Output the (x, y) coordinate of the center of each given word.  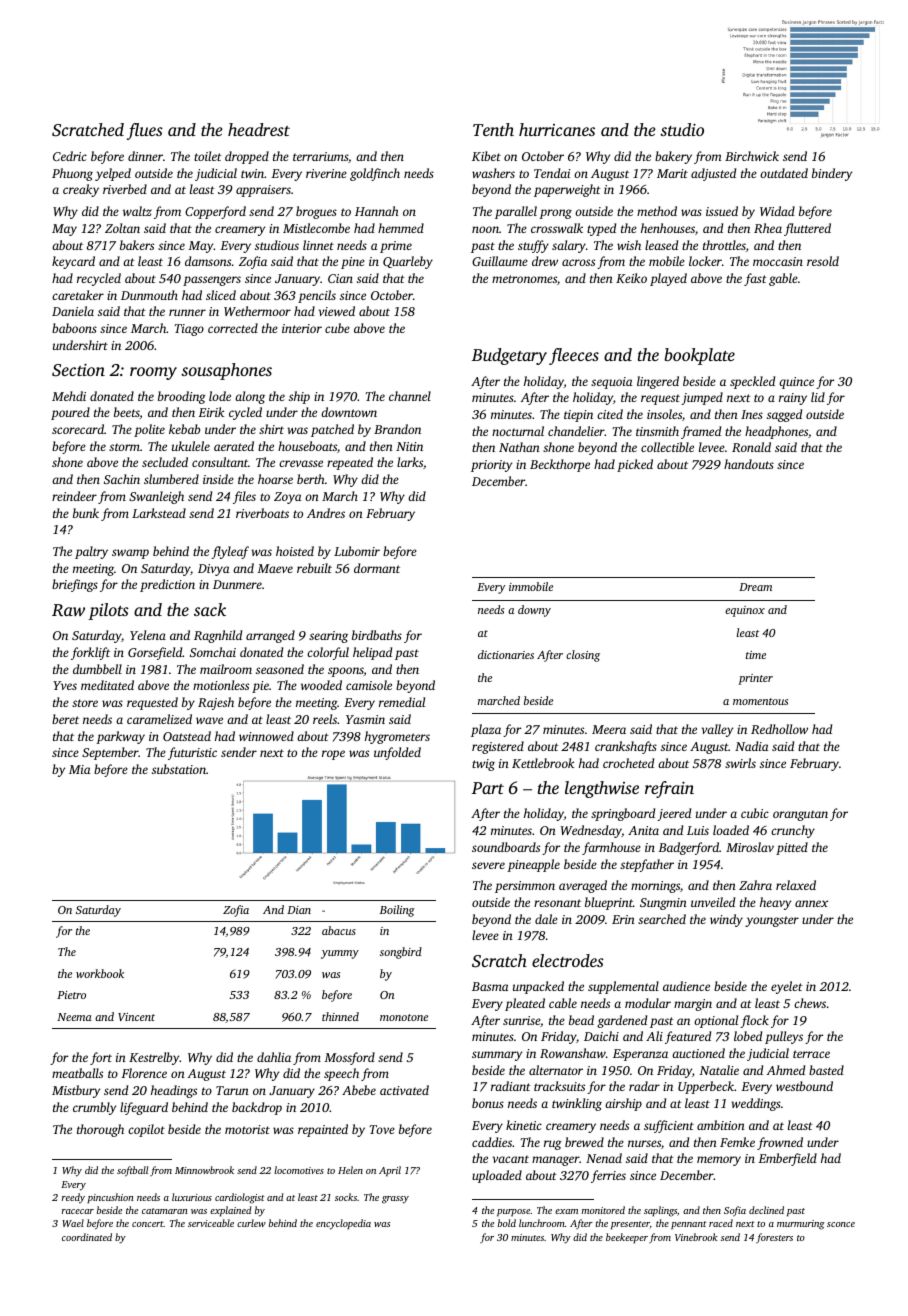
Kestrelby (154, 1058)
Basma (490, 986)
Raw (68, 610)
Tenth (493, 129)
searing (328, 637)
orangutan (800, 815)
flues (145, 131)
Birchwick (752, 156)
